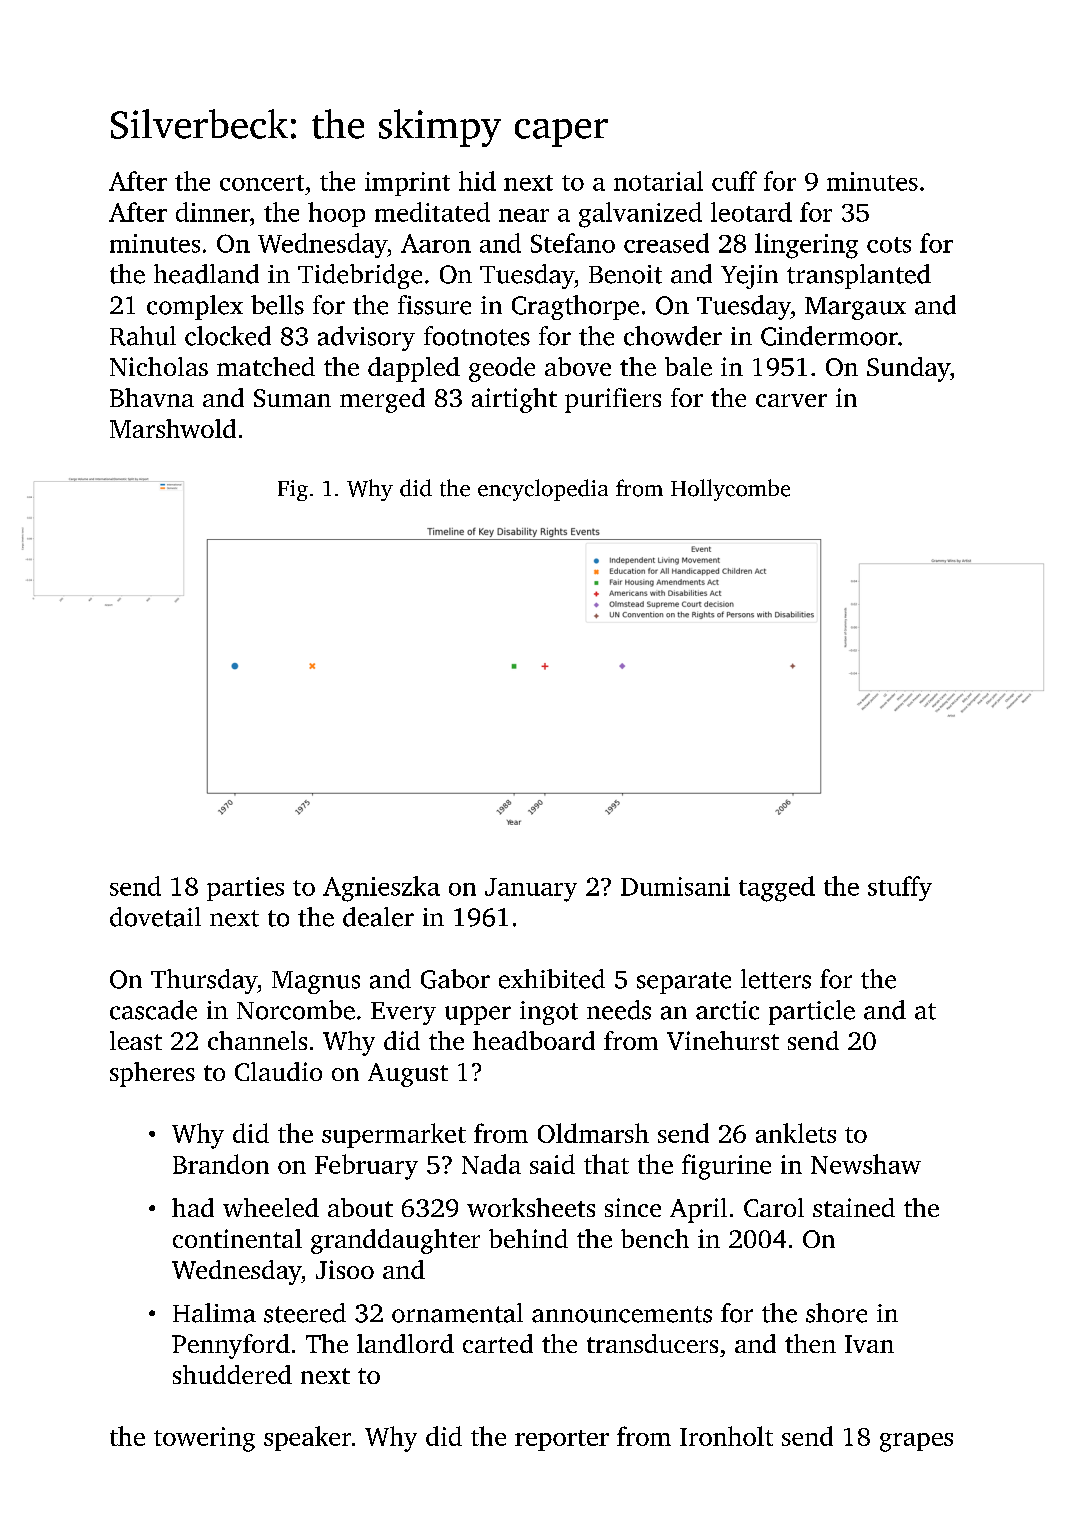 Image resolution: width=1068 pixels, height=1516 pixels. I want to click on Dumisani, so click(675, 886).
